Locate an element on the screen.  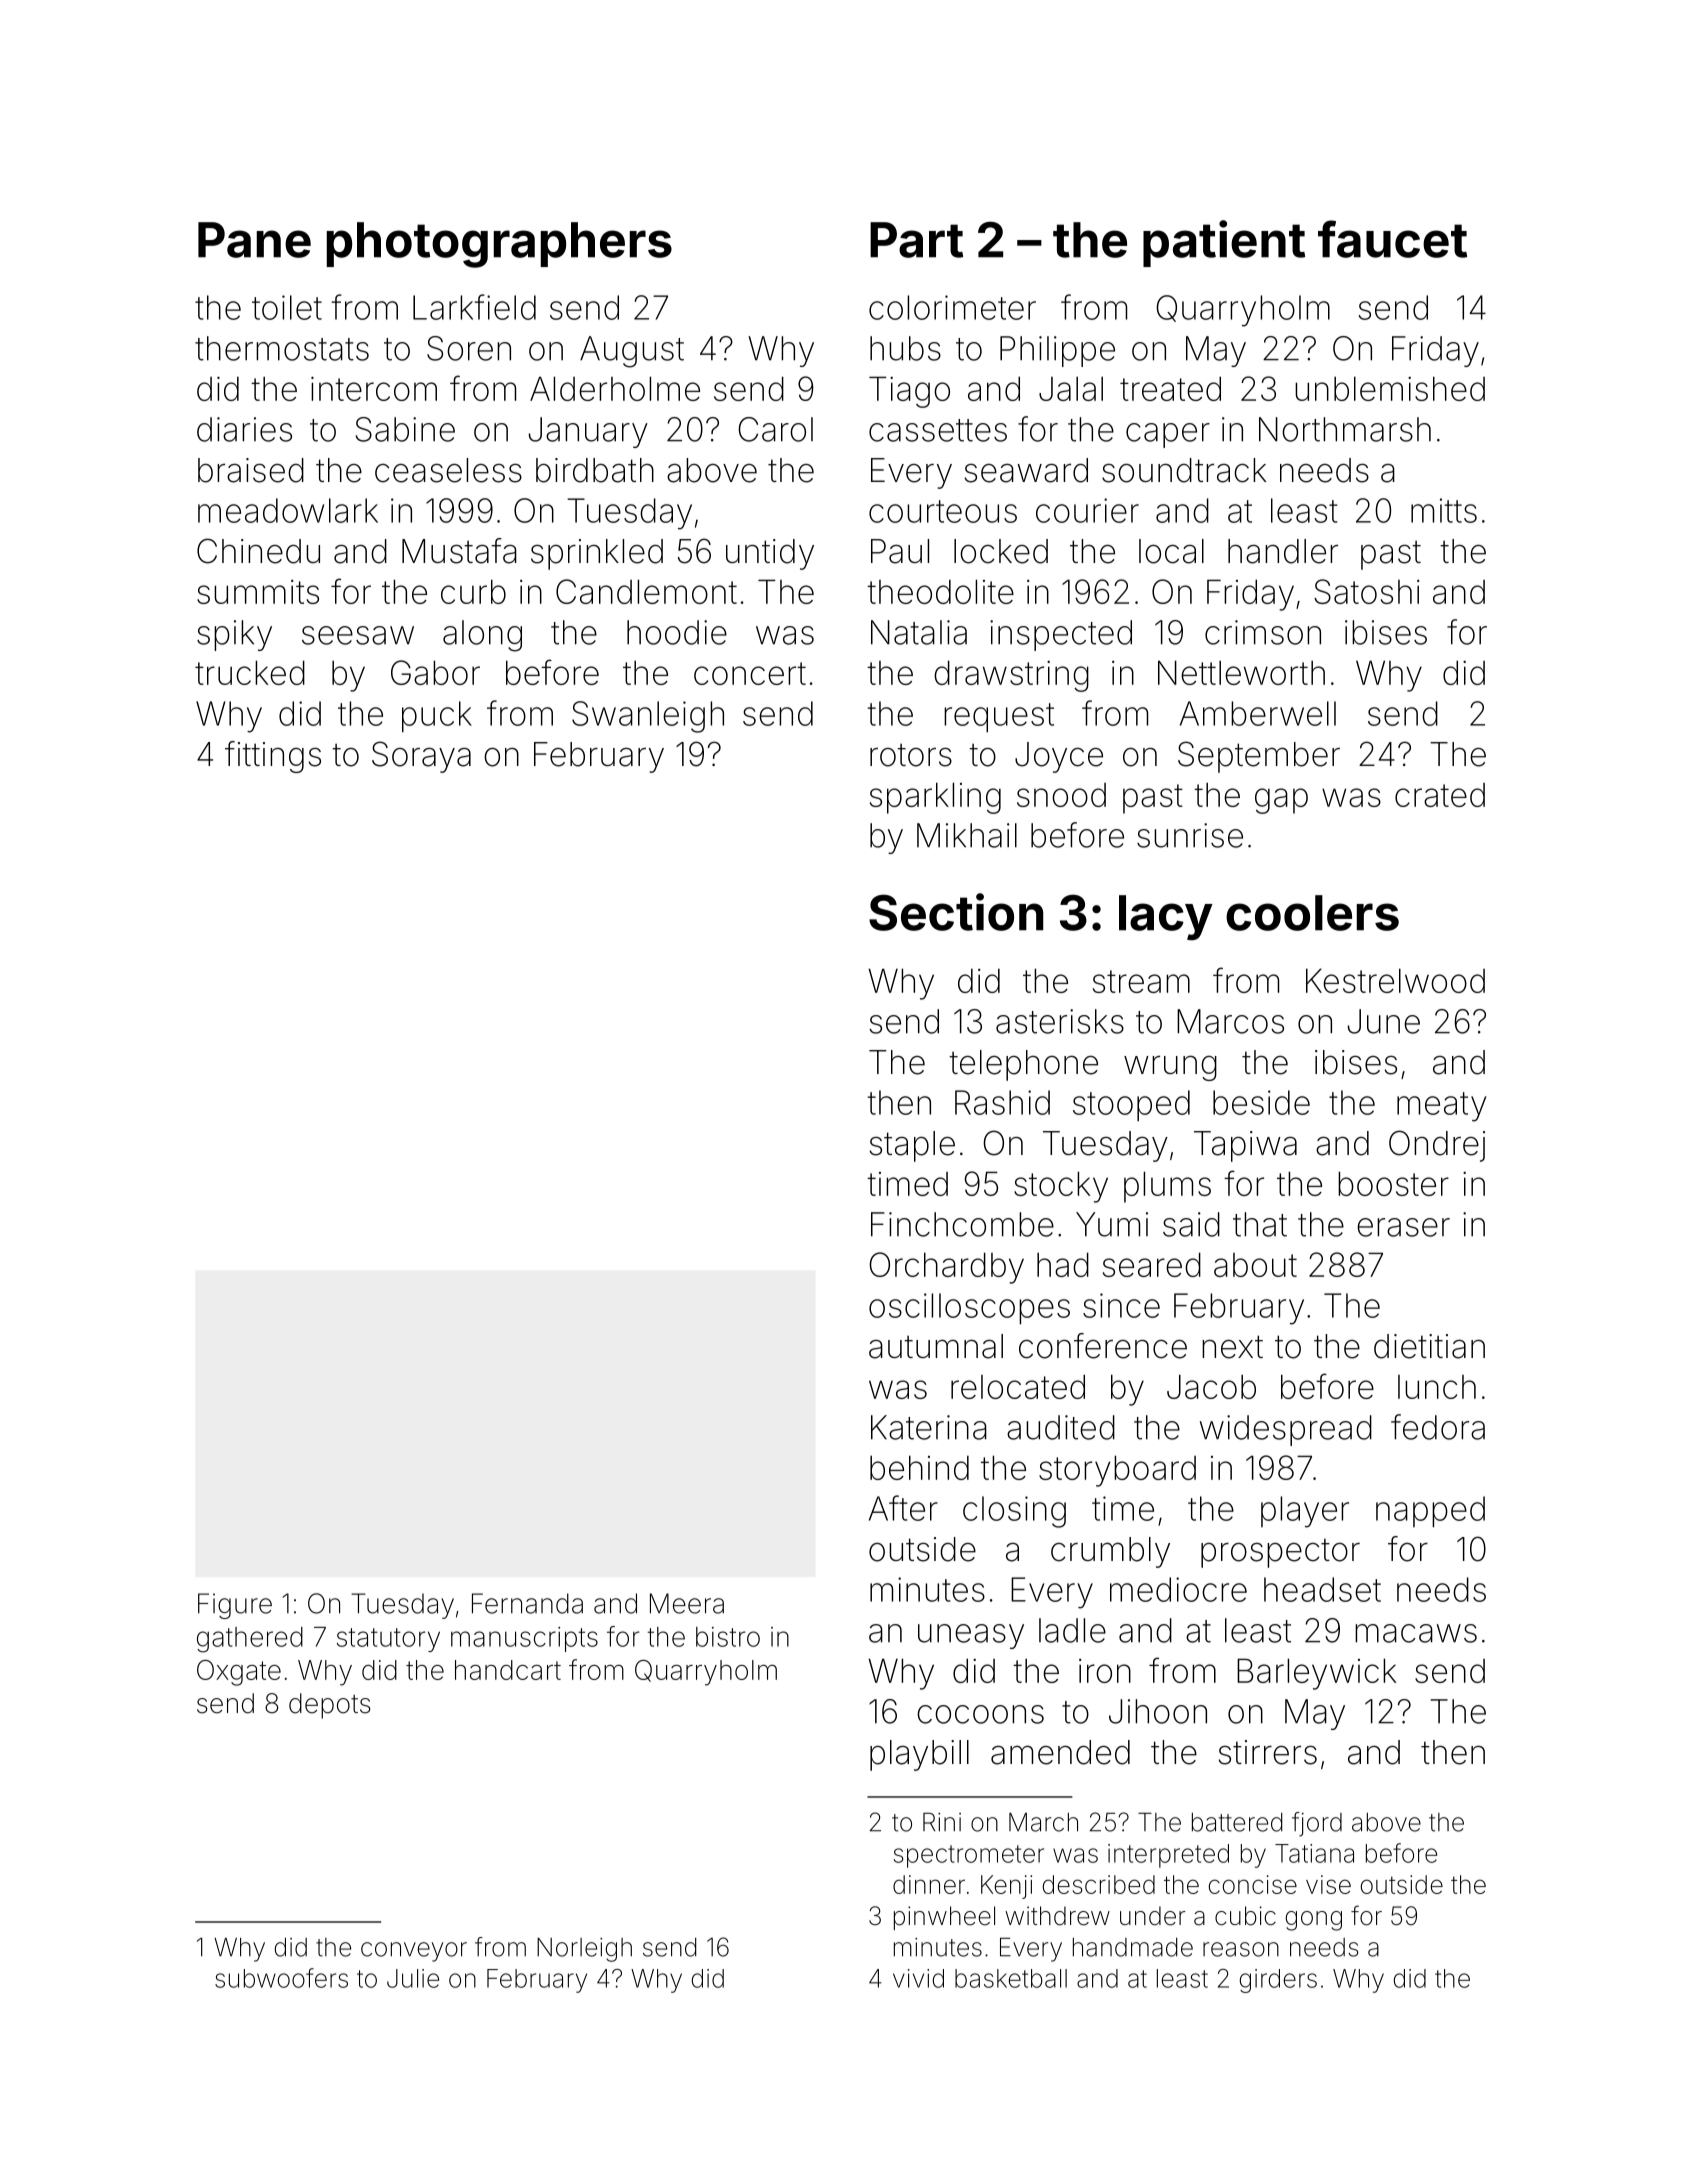
faucet is located at coordinates (1392, 239).
